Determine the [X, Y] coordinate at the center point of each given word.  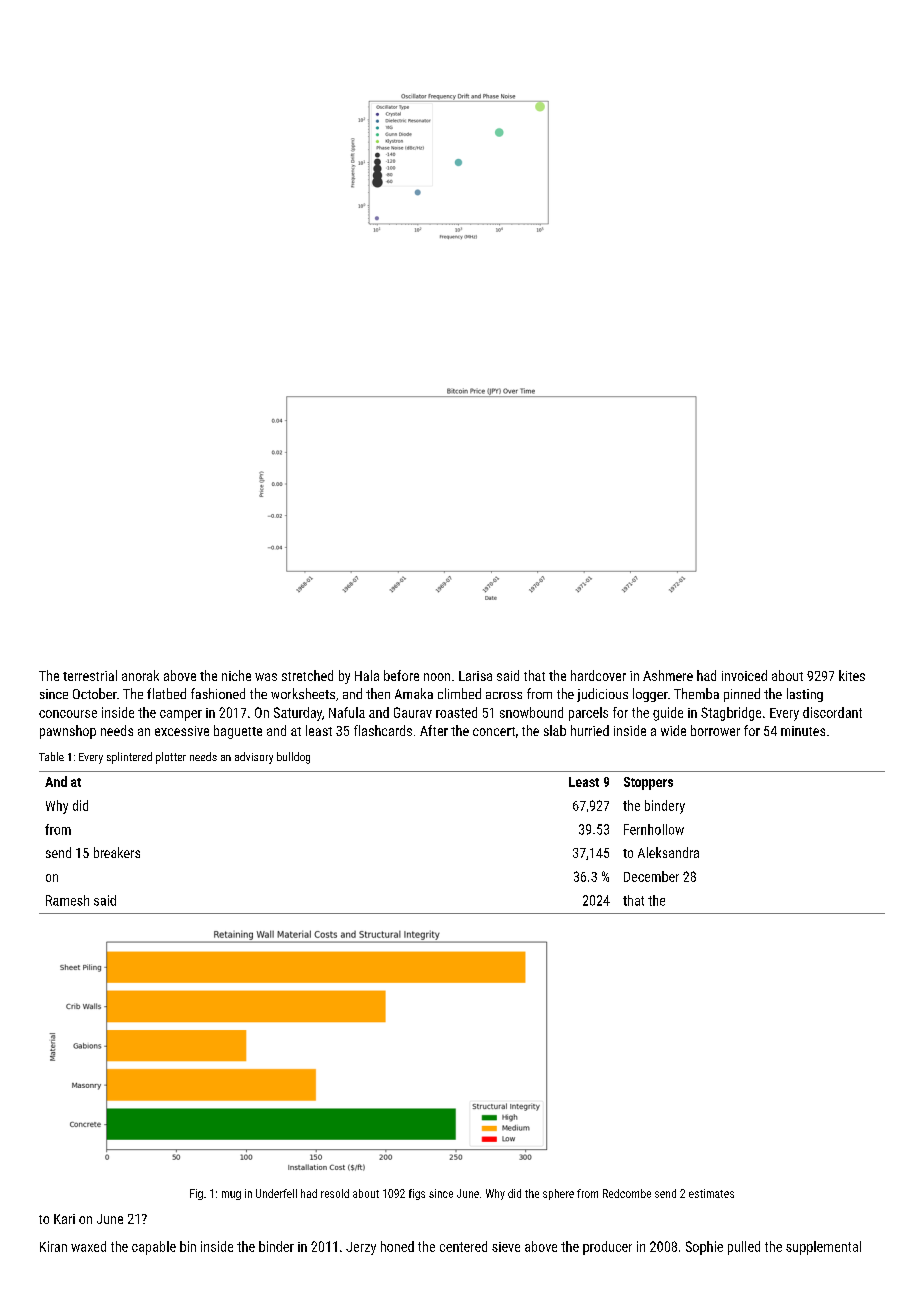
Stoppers [648, 783]
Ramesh [67, 900]
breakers [117, 852]
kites [852, 675]
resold [335, 1193]
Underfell [276, 1193]
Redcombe [627, 1193]
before [401, 675]
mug [231, 1195]
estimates [711, 1193]
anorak [140, 675]
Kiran [53, 1246]
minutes [803, 731]
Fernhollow [654, 829]
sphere [558, 1194]
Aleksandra [668, 852]
